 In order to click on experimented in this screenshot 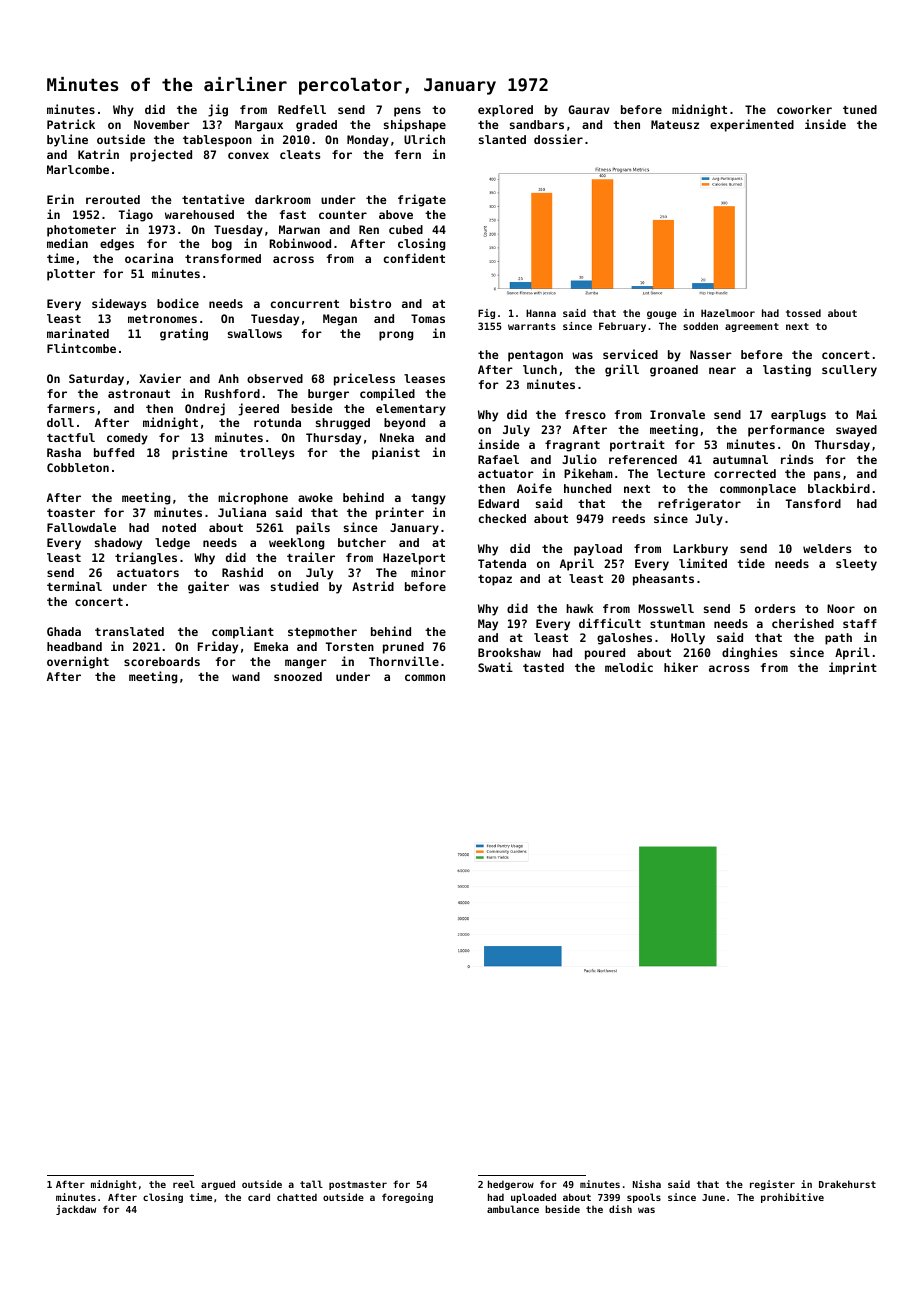, I will do `click(752, 125)`.
